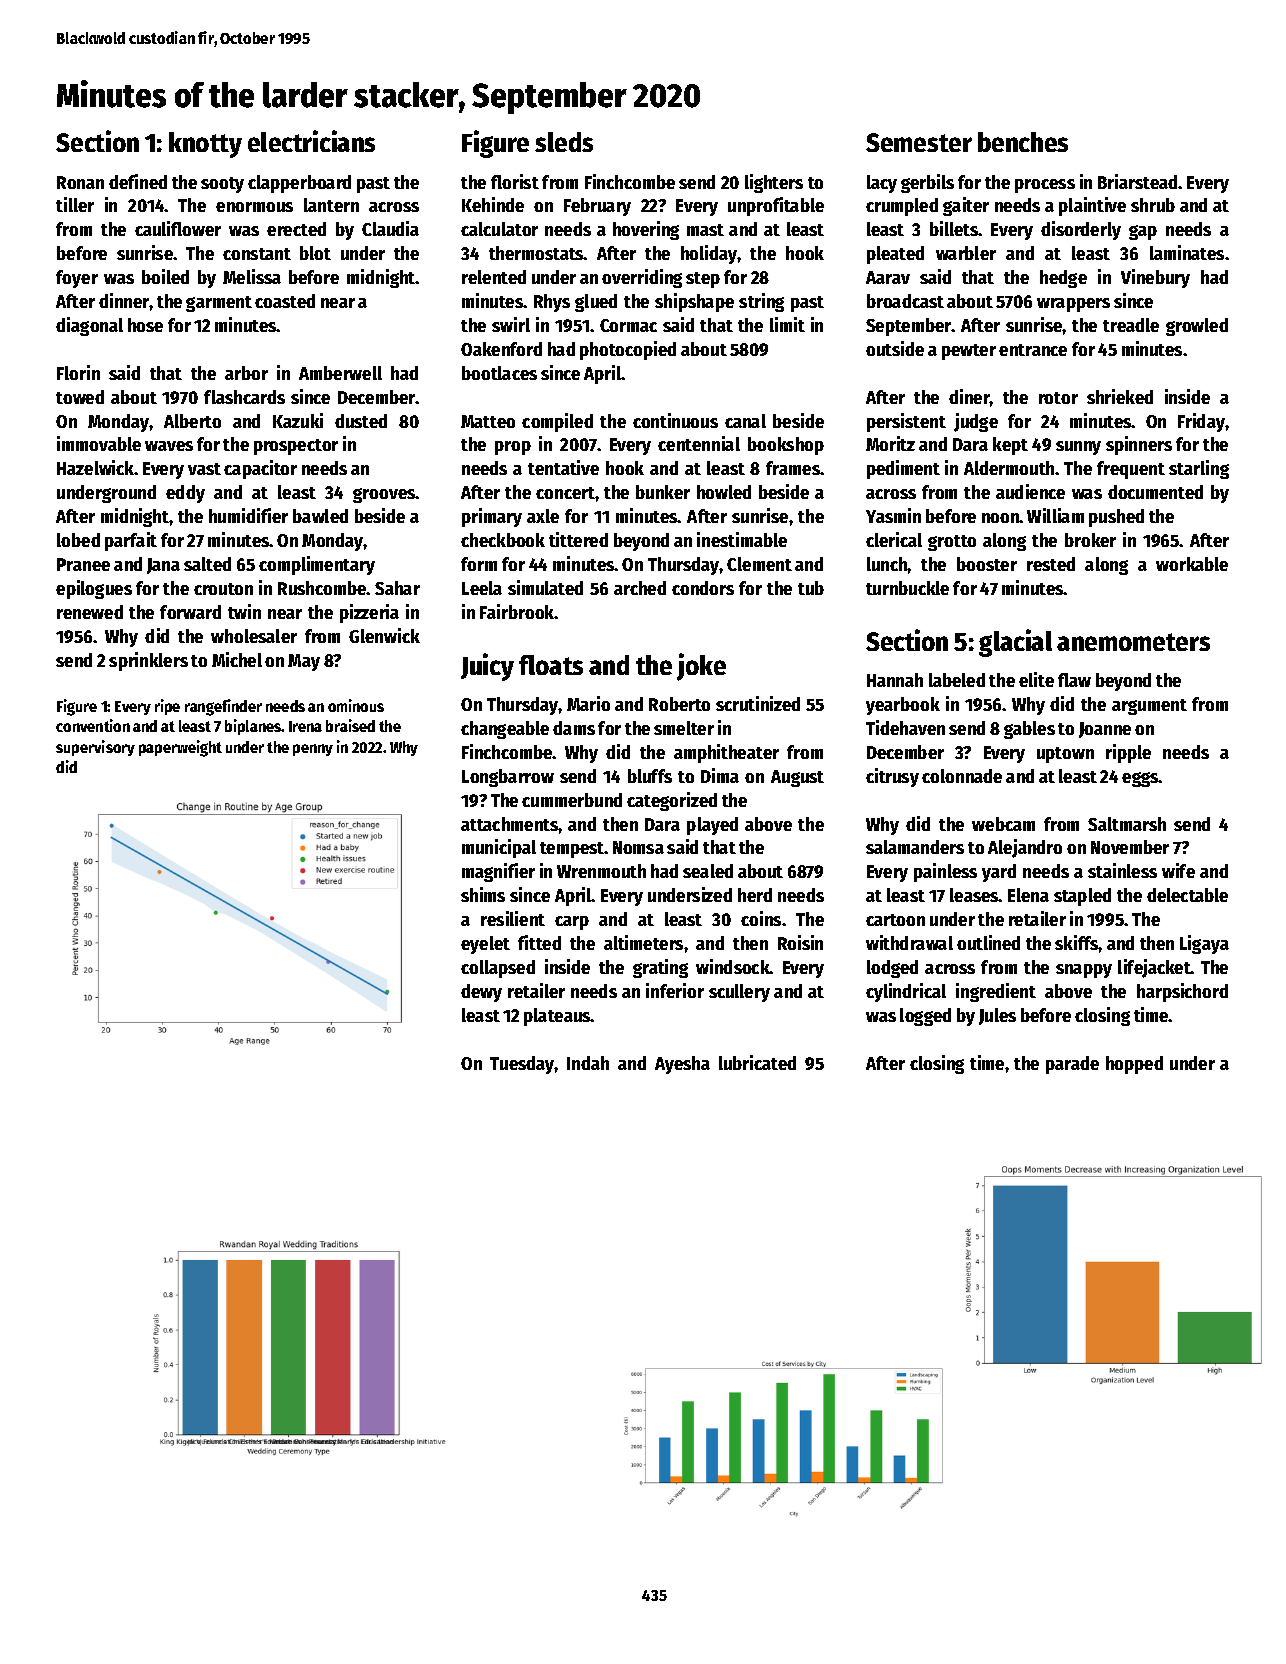  I want to click on joke, so click(701, 667).
